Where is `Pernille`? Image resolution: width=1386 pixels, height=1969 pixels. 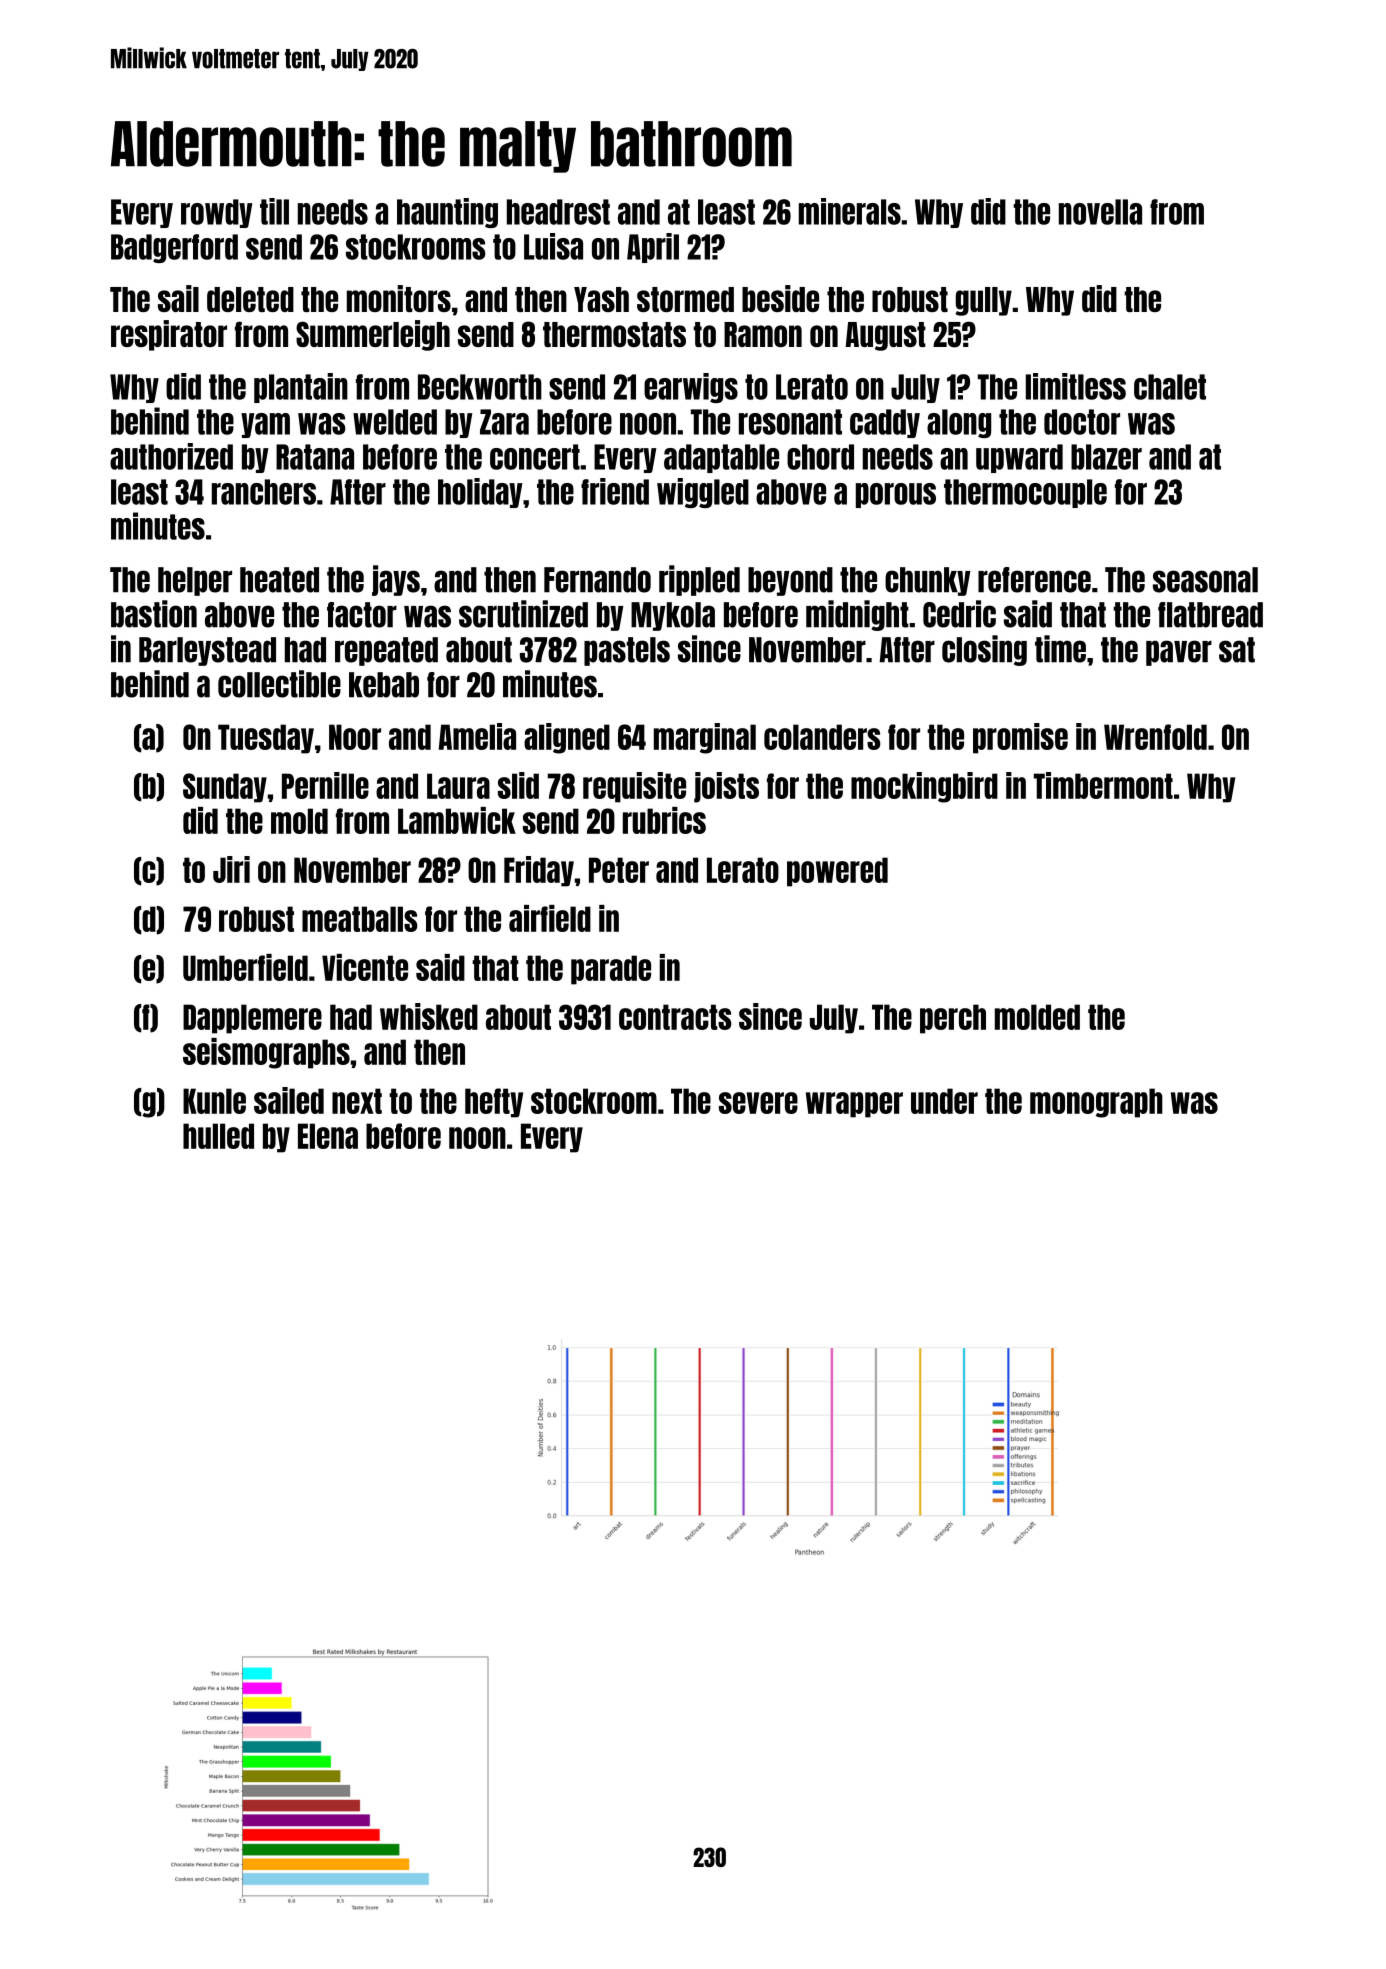
Pernille is located at coordinates (325, 785).
